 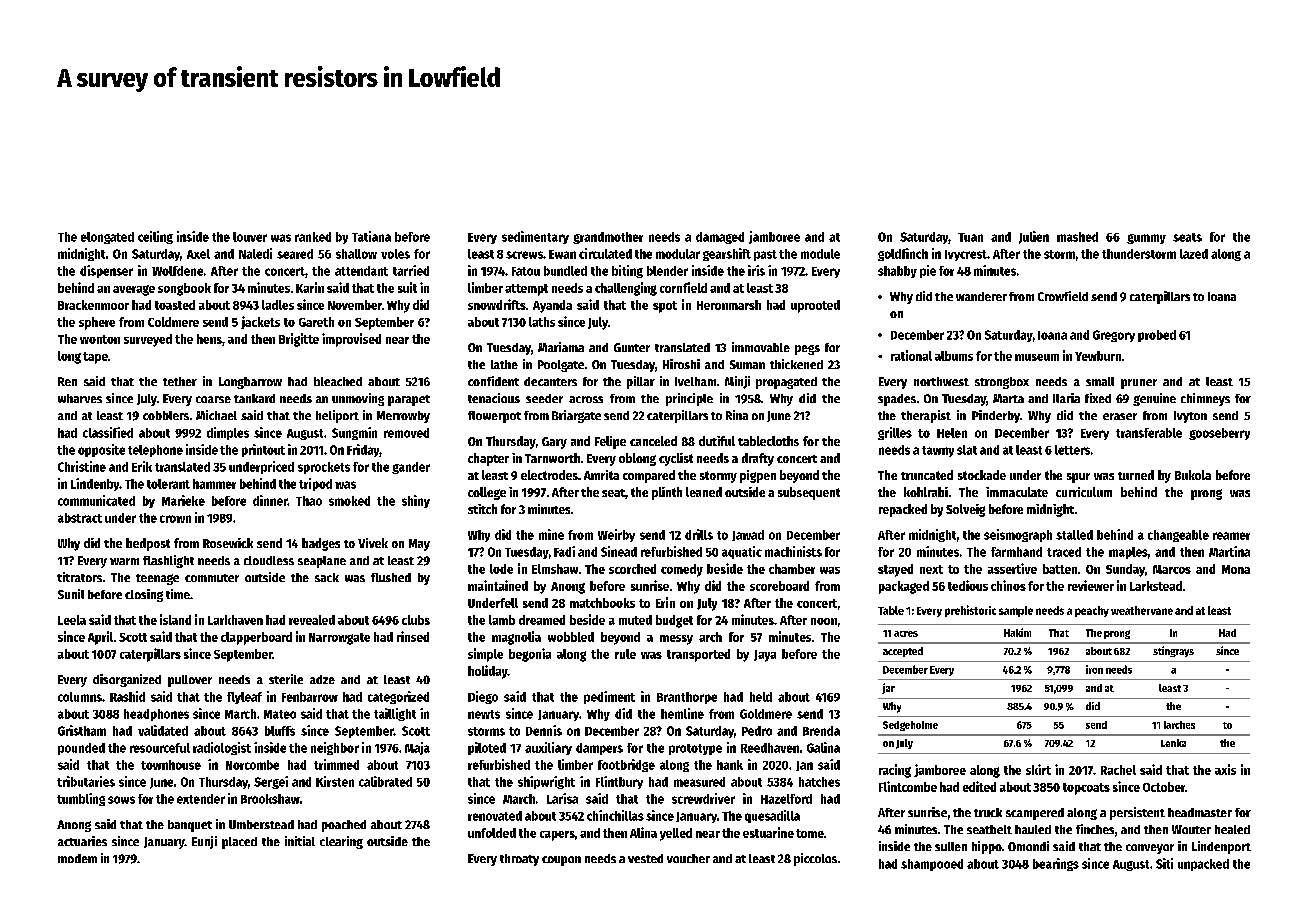 I want to click on average, so click(x=134, y=290).
